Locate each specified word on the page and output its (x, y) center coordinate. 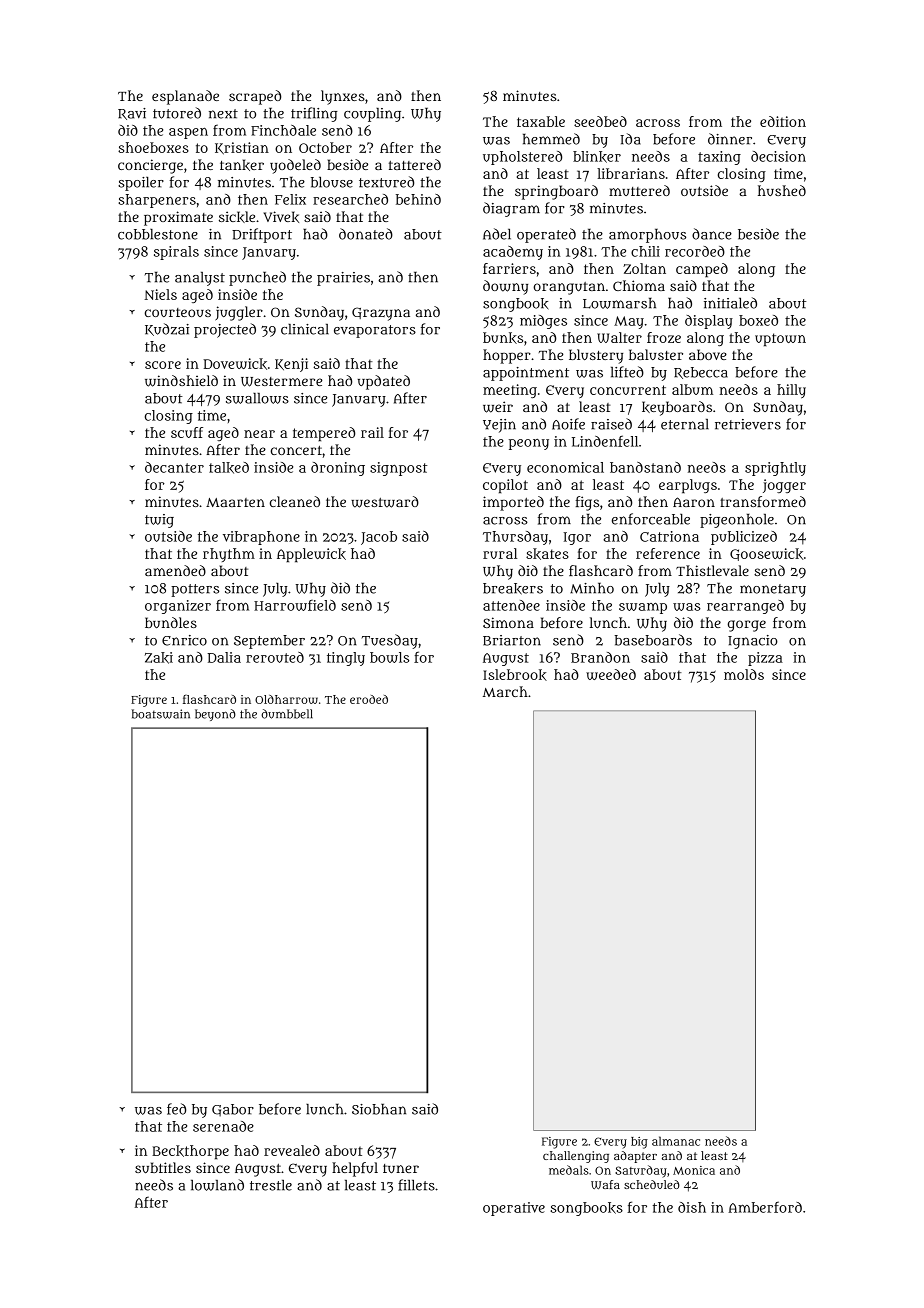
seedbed (600, 121)
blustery (596, 356)
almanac (676, 1141)
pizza (765, 659)
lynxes (343, 97)
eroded (369, 699)
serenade (223, 1126)
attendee (511, 605)
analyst (200, 279)
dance (712, 234)
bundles (171, 622)
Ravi (132, 114)
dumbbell (287, 714)
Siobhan (379, 1109)
